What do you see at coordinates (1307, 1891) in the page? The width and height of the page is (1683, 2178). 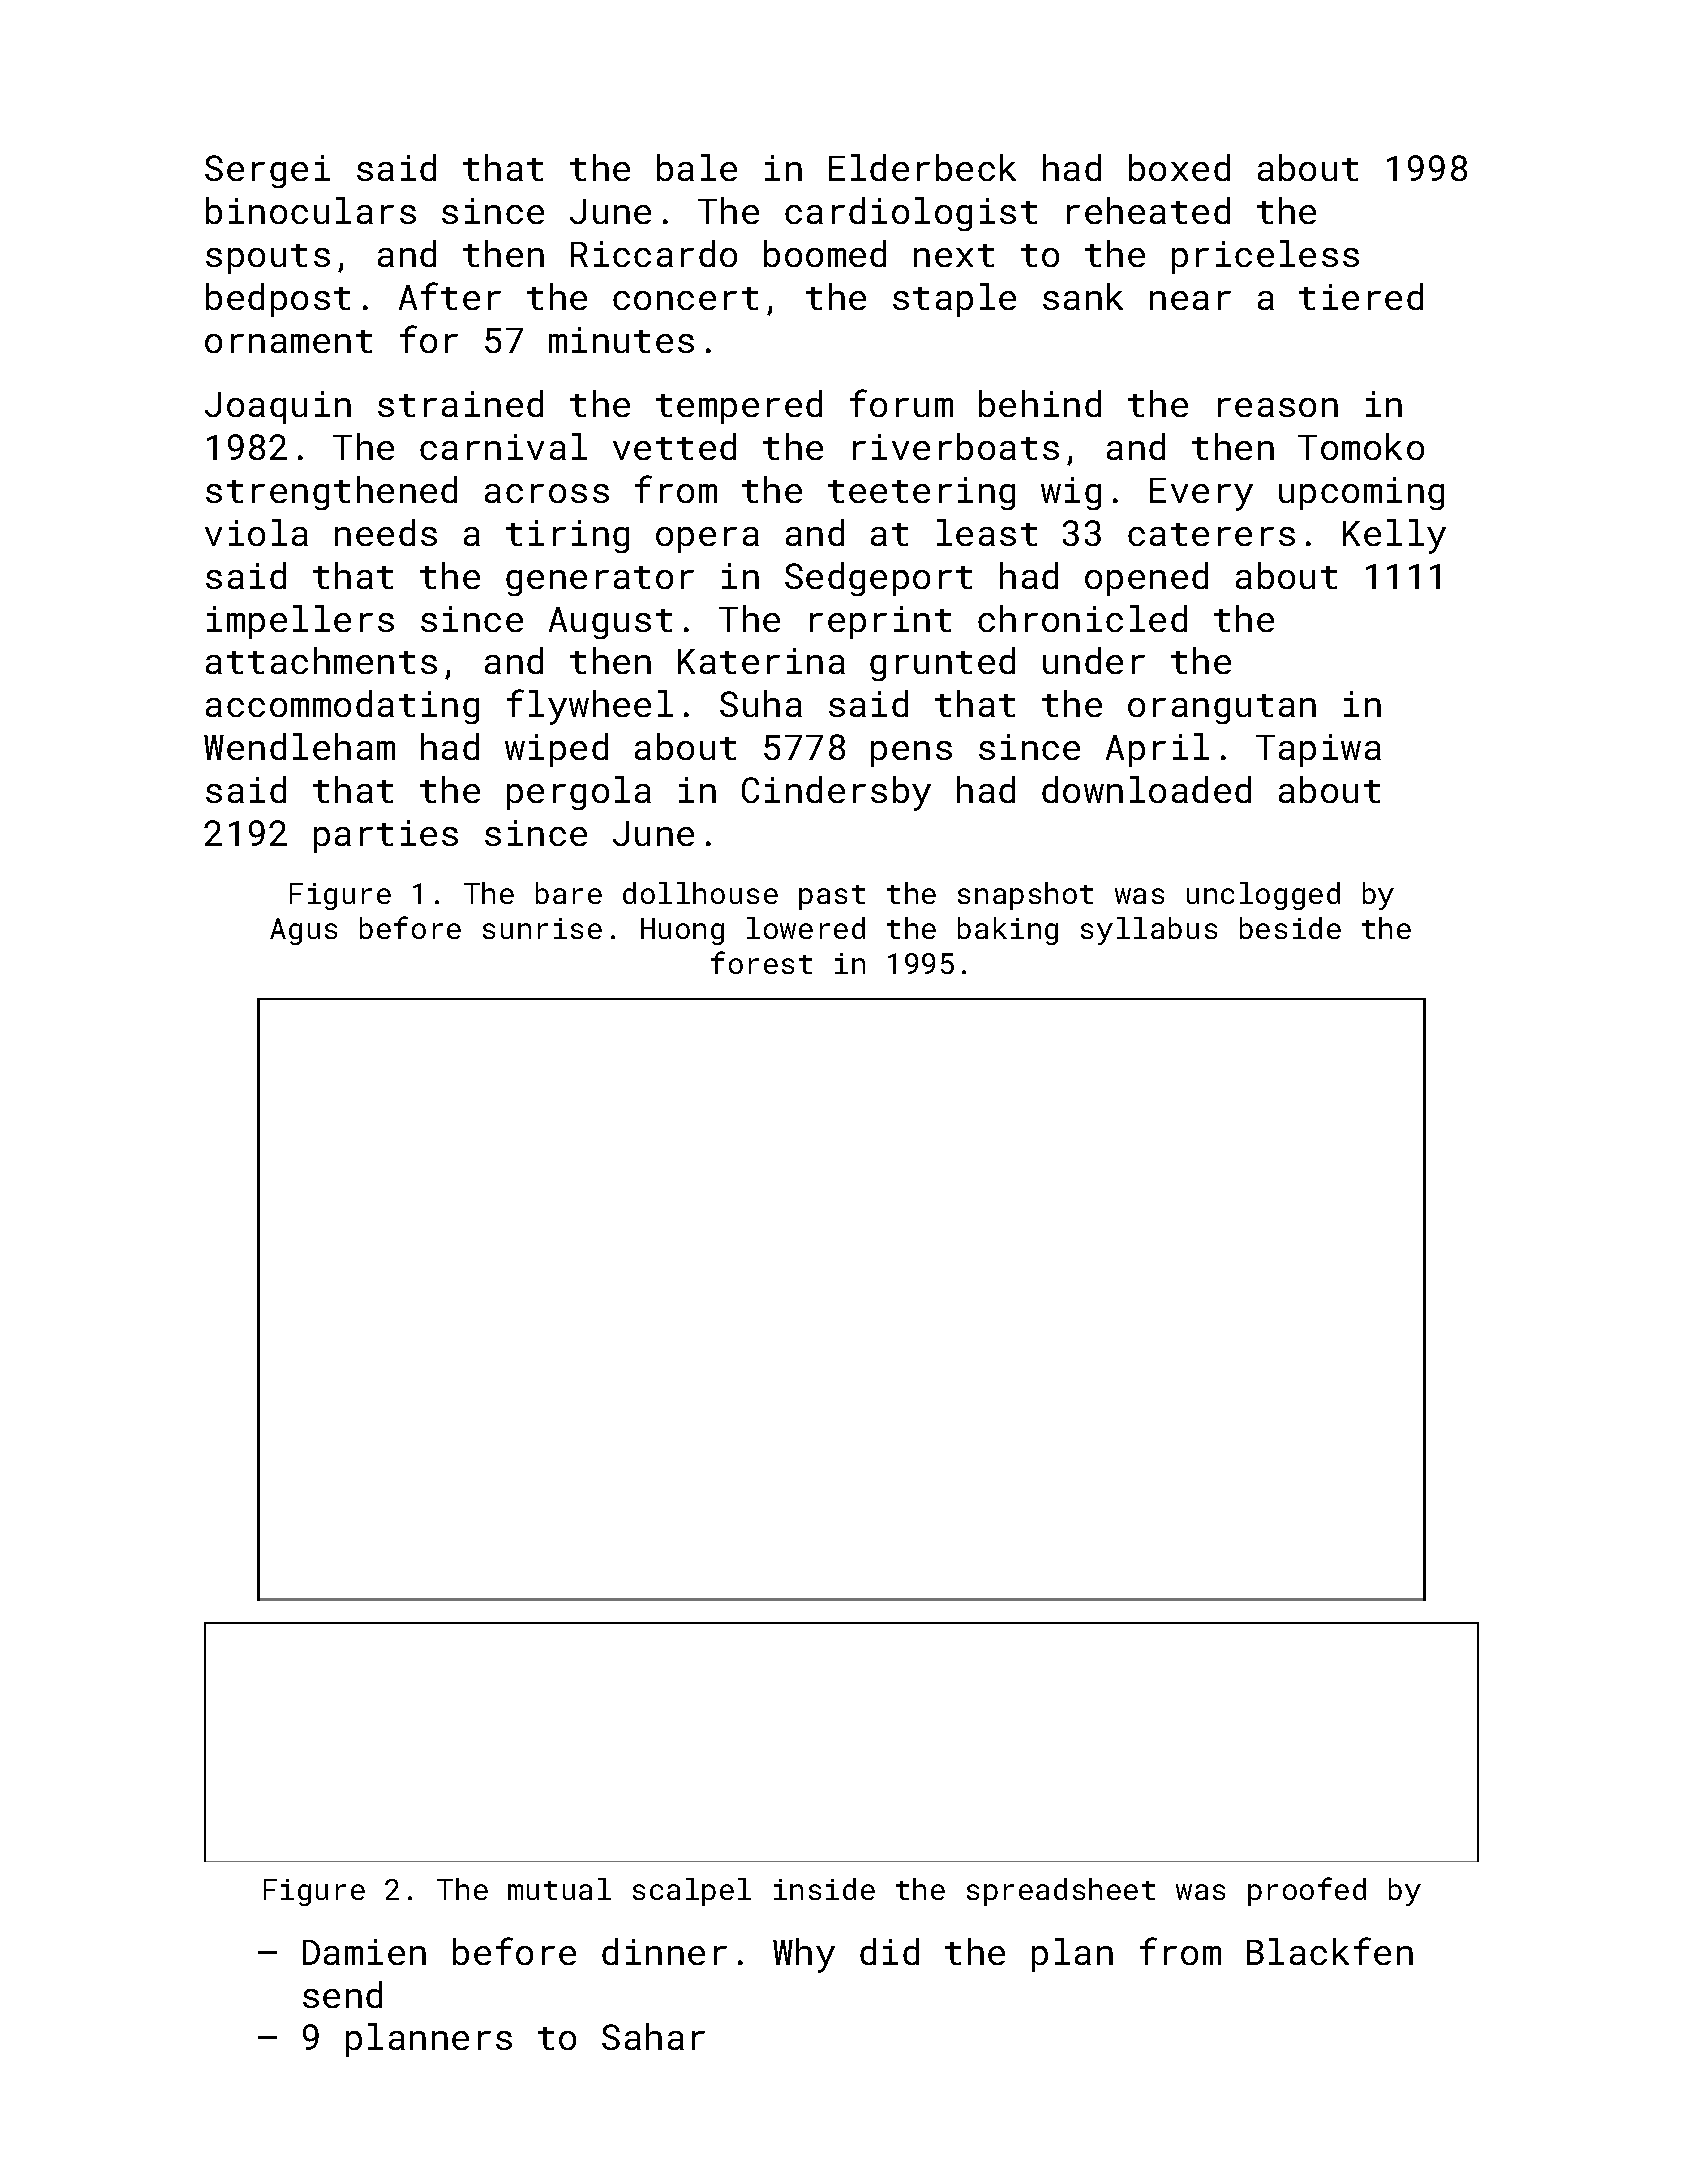 I see `proofed` at bounding box center [1307, 1891].
